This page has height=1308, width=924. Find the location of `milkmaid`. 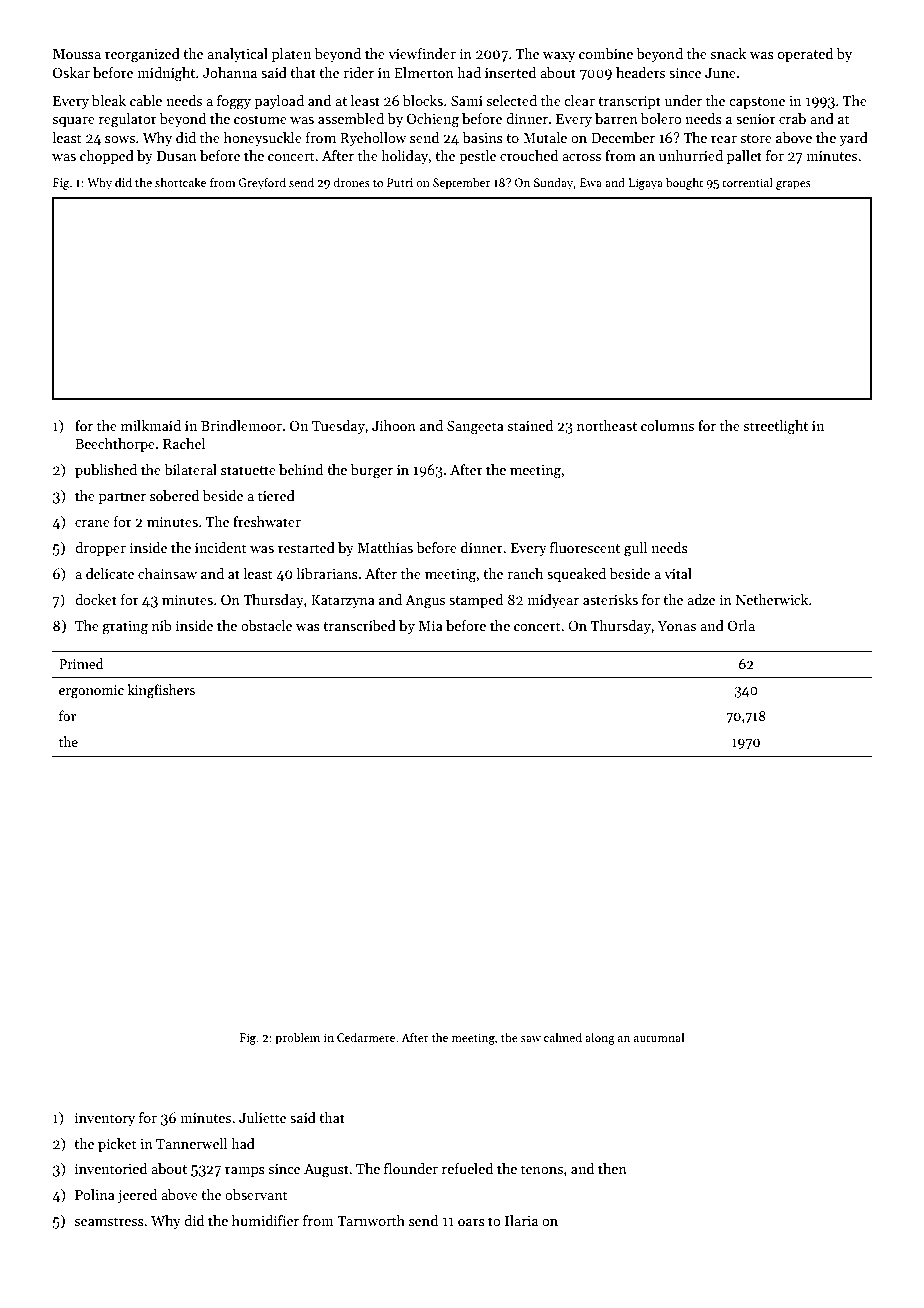

milkmaid is located at coordinates (151, 425).
